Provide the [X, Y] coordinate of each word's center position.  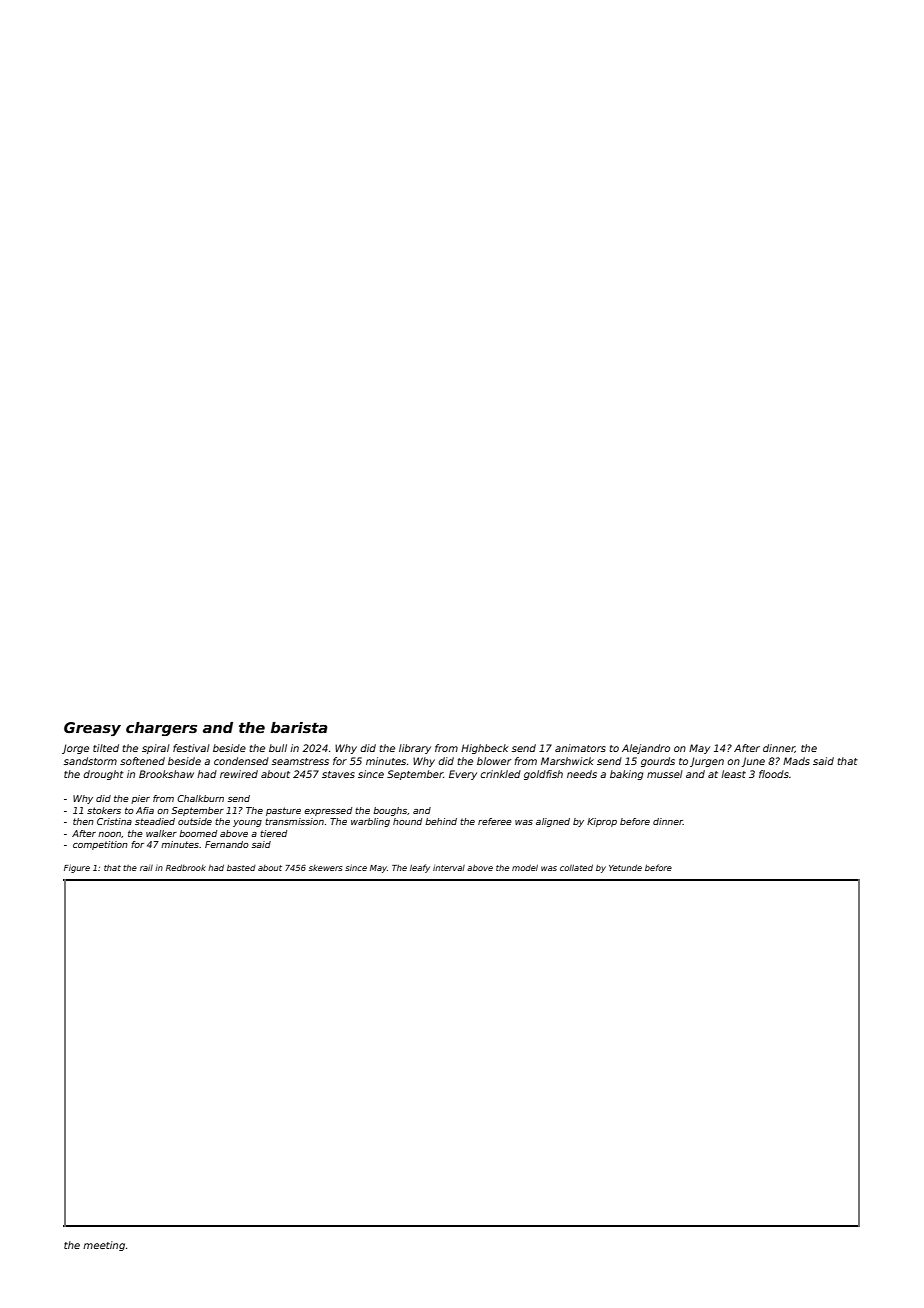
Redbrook [186, 867]
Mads [796, 761]
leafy [420, 868]
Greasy [92, 729]
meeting [104, 1246]
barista [299, 727]
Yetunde [625, 867]
